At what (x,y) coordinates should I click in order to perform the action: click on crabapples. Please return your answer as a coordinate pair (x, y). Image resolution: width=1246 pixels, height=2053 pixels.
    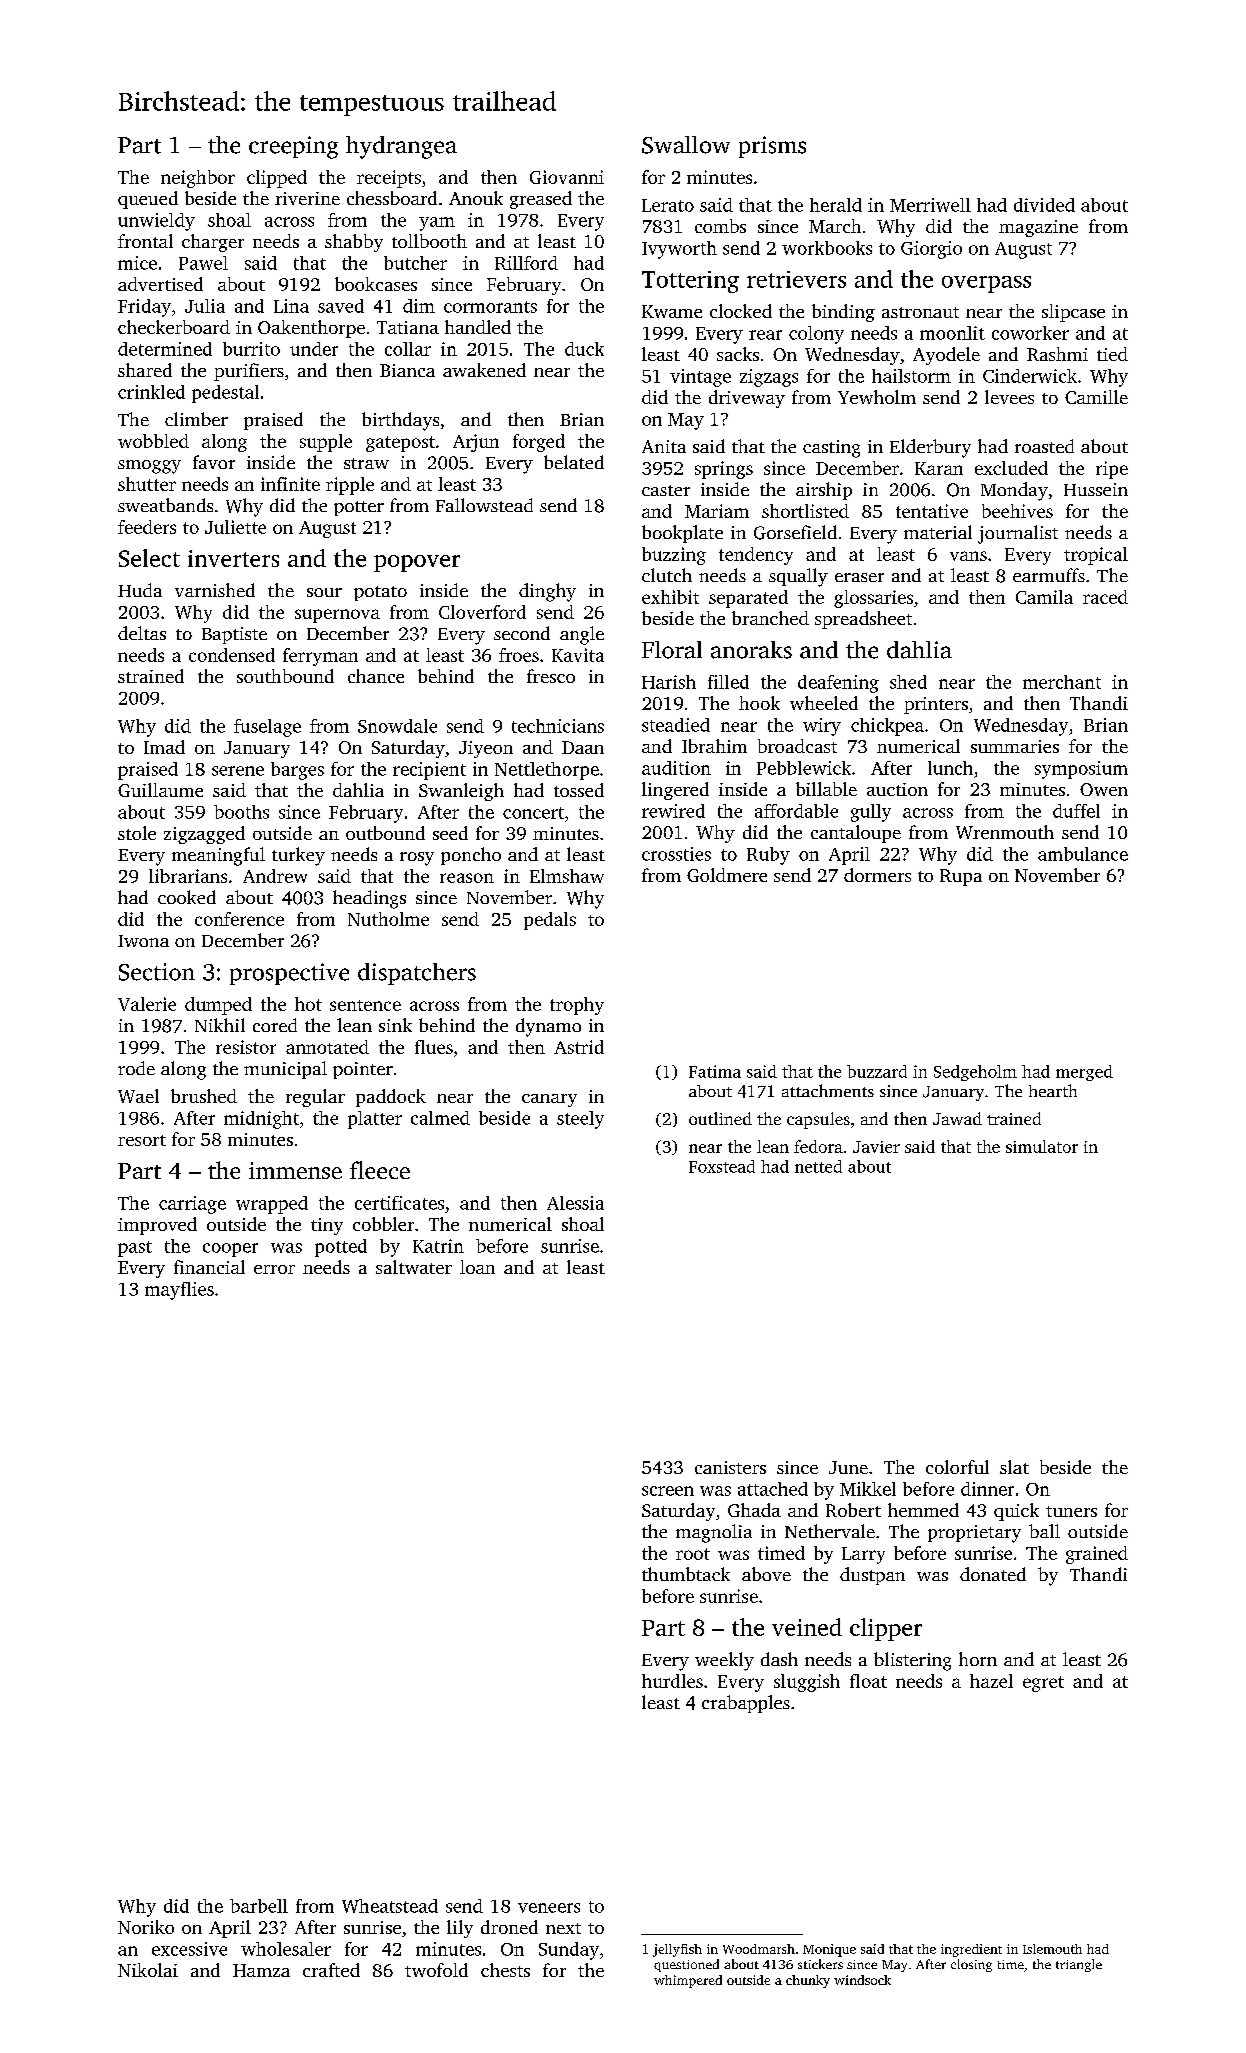
    Looking at the image, I should click on (746, 1704).
